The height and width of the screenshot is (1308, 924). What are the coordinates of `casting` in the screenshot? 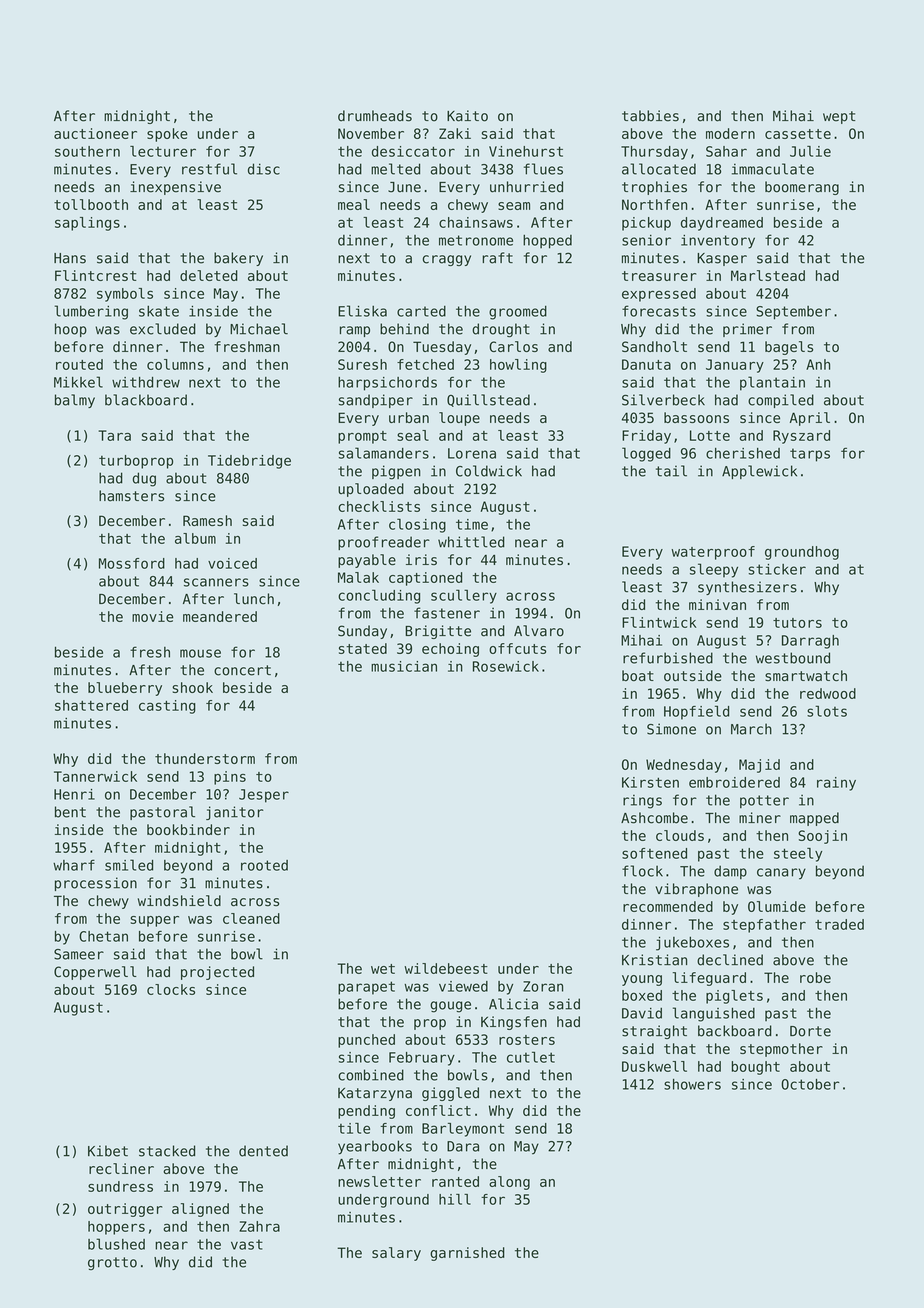 It's located at (167, 707).
